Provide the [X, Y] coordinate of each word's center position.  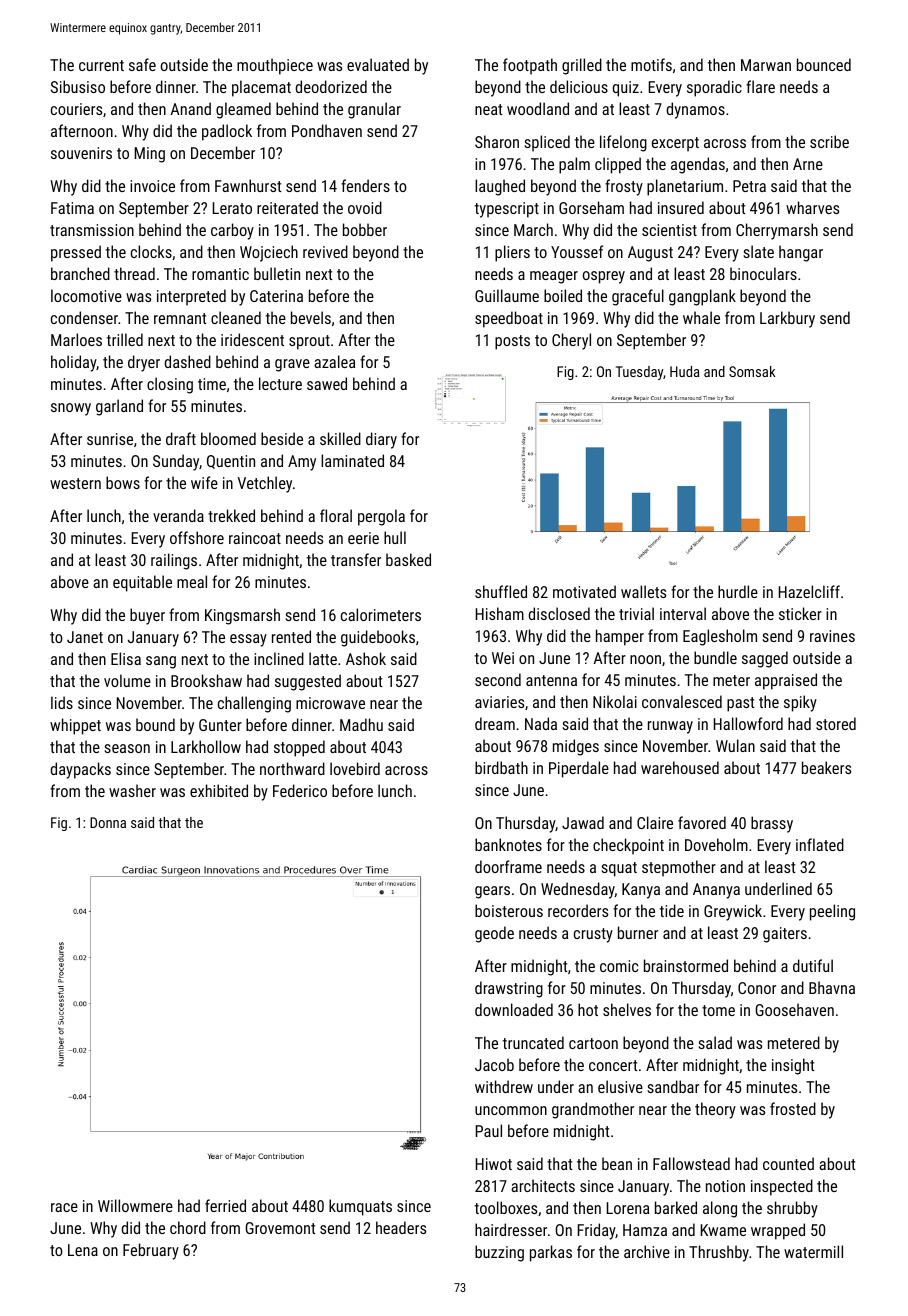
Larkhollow [206, 746]
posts [512, 342]
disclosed [559, 613]
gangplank [702, 297]
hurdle [738, 591]
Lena [83, 1250]
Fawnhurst [248, 185]
